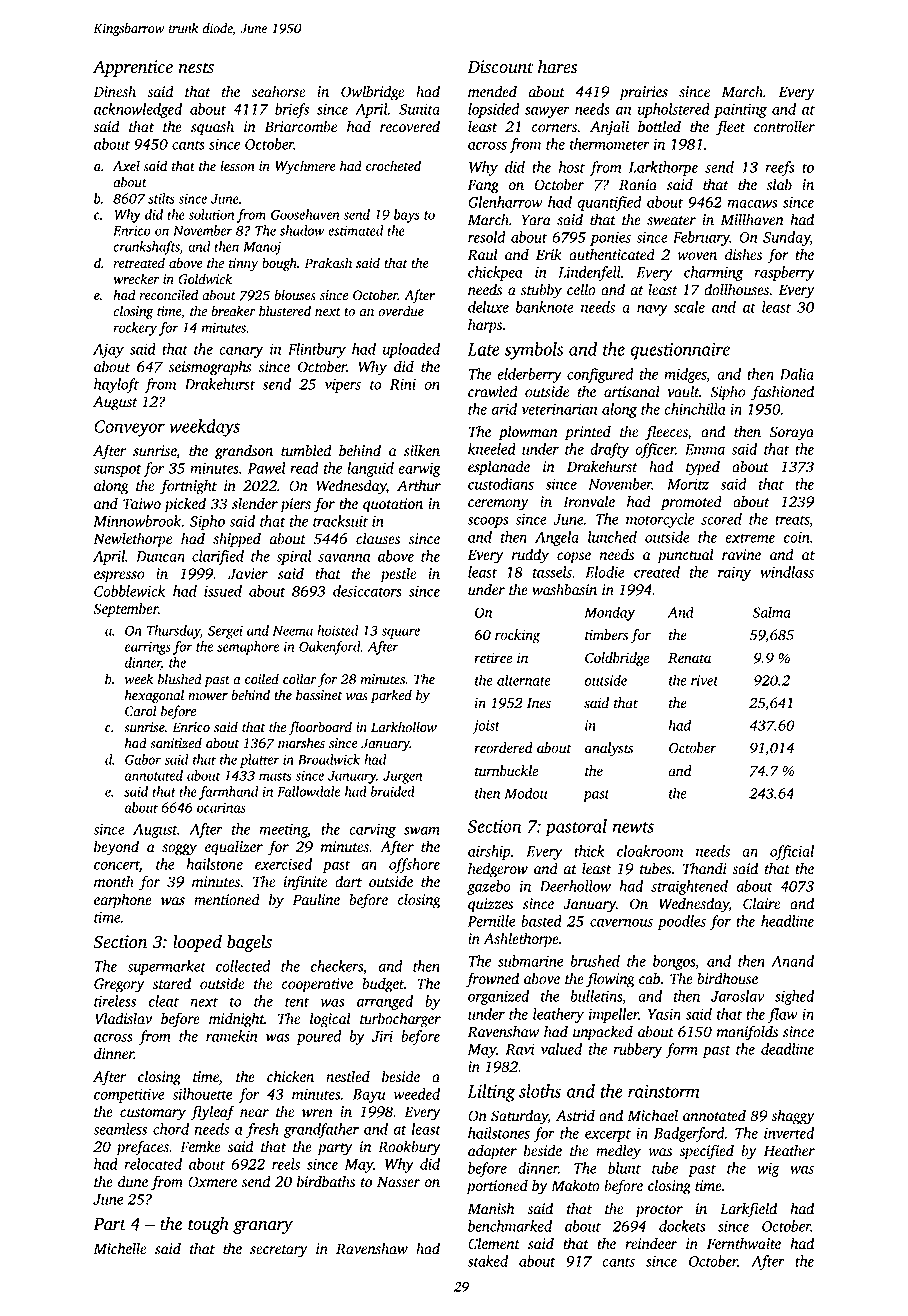 The width and height of the screenshot is (908, 1316). I want to click on staked, so click(487, 1261).
